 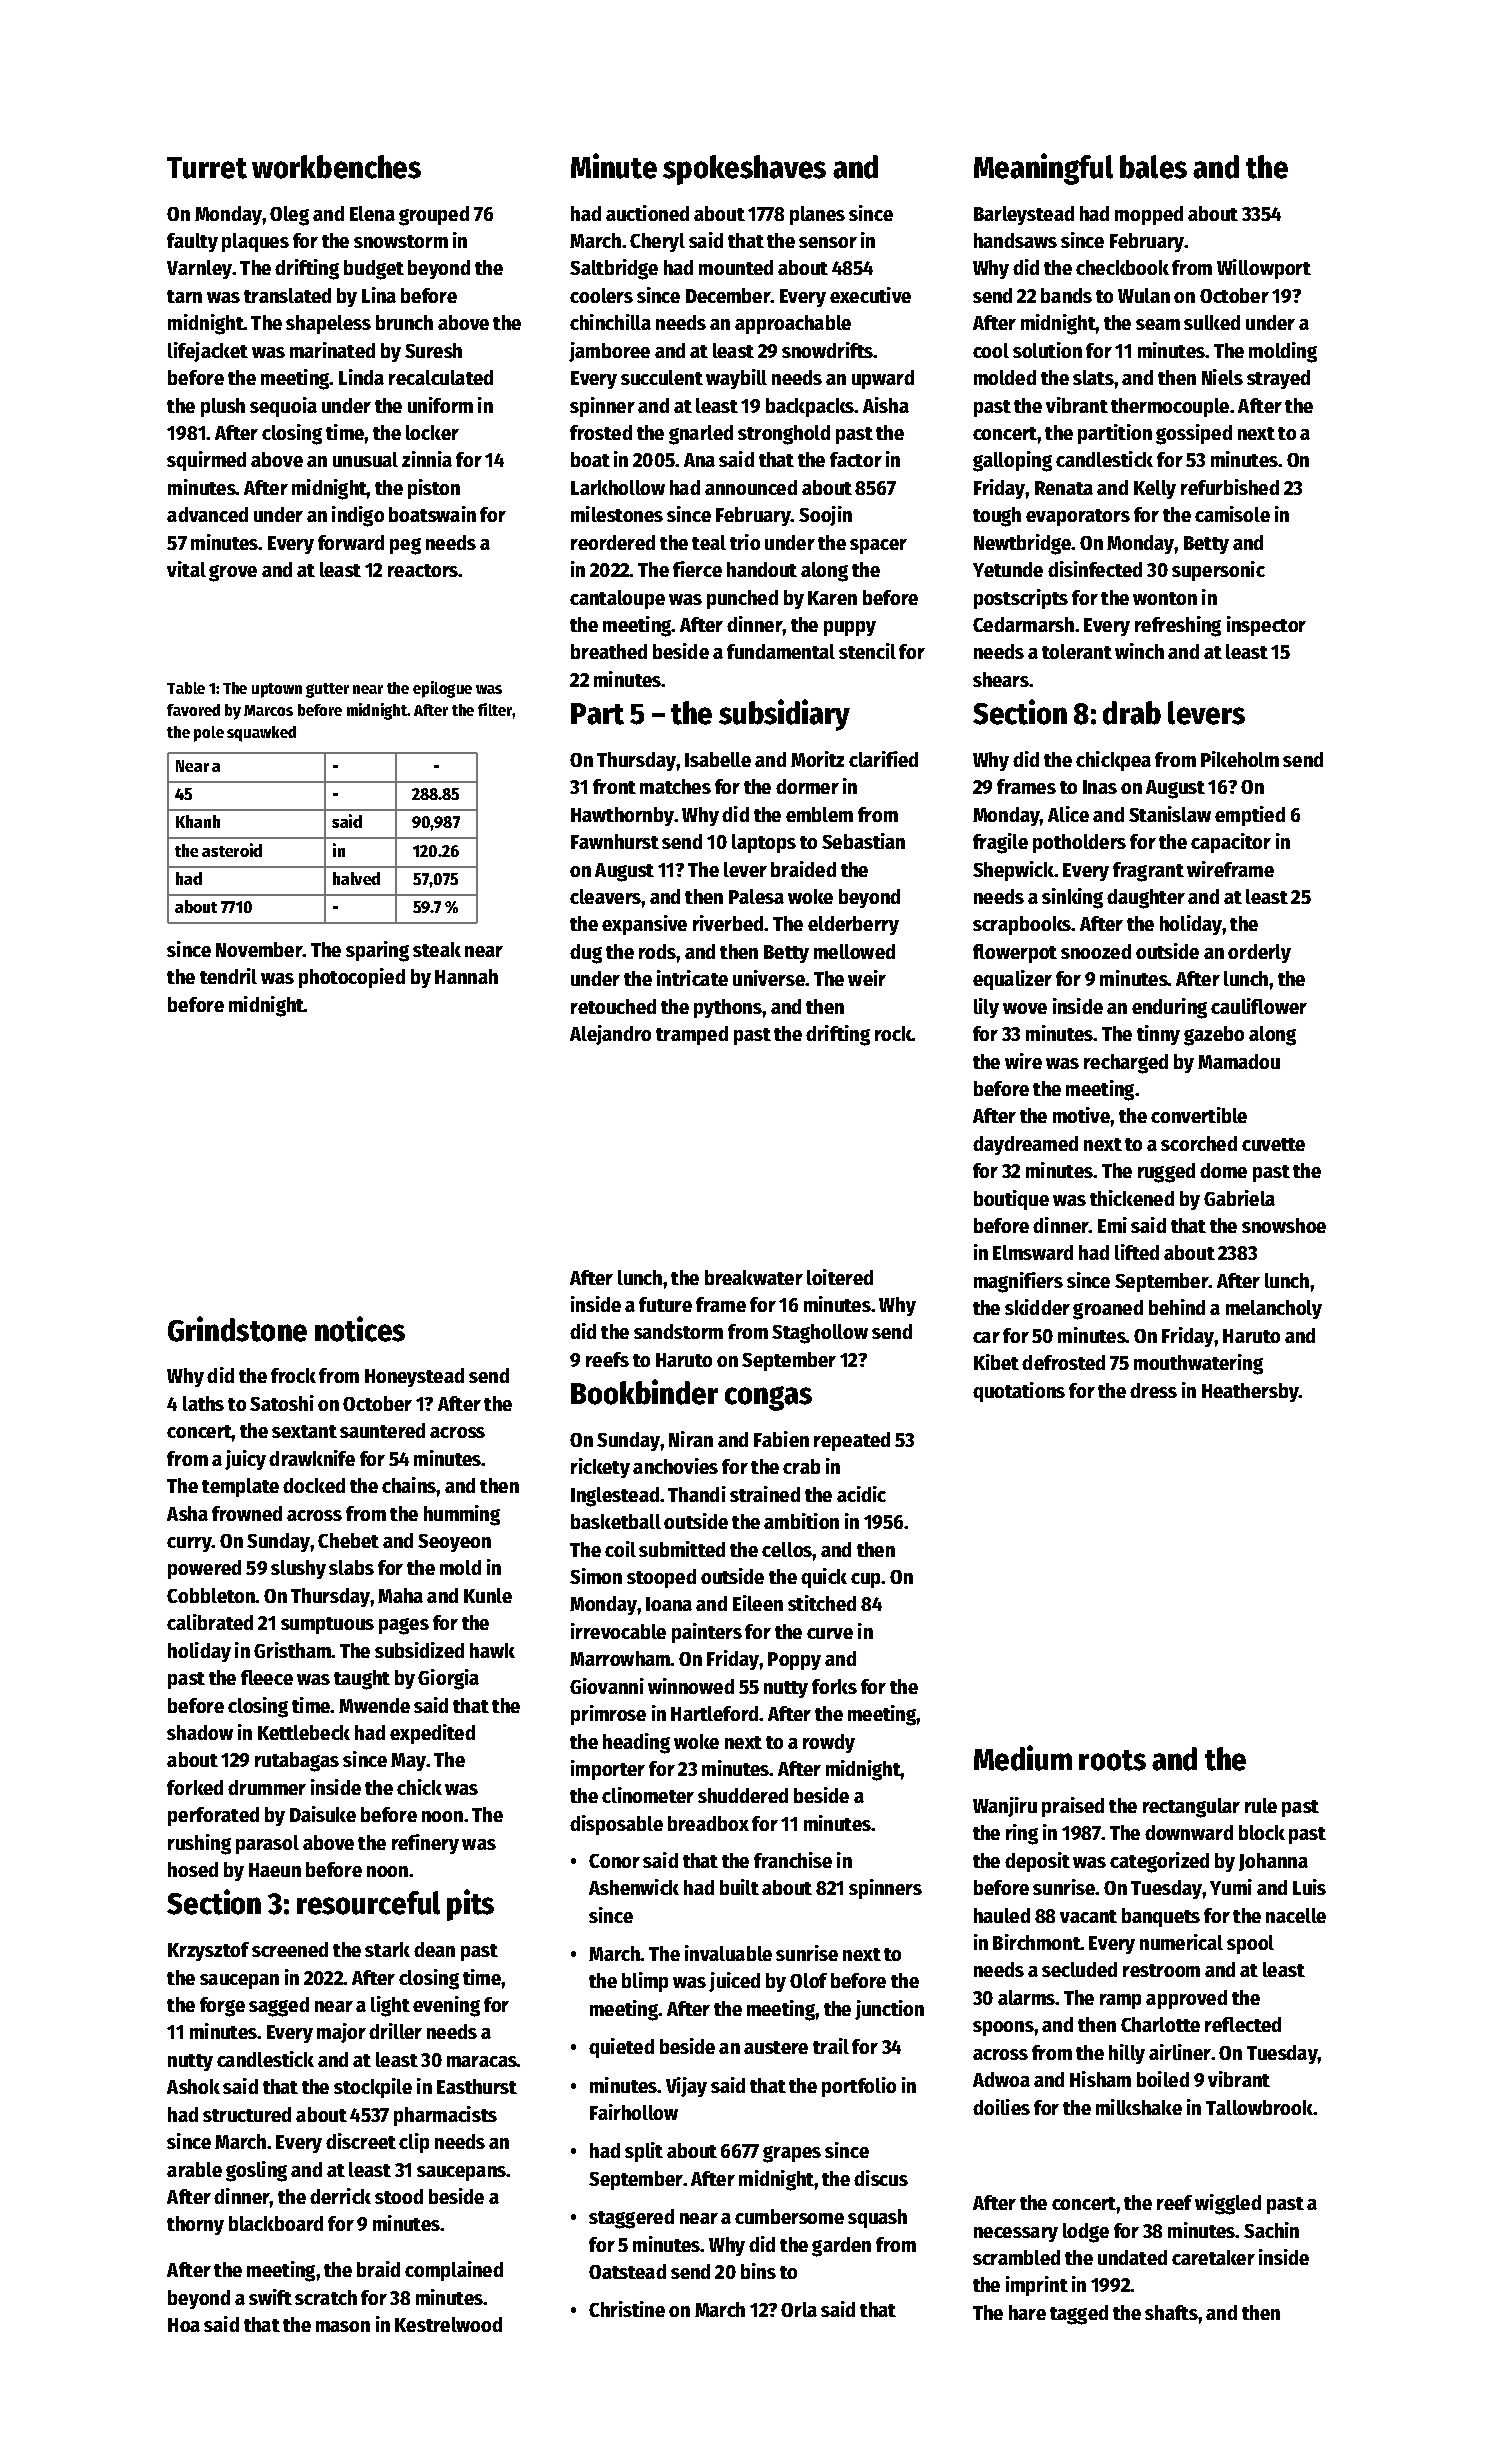 What do you see at coordinates (606, 896) in the screenshot?
I see `cleavers` at bounding box center [606, 896].
